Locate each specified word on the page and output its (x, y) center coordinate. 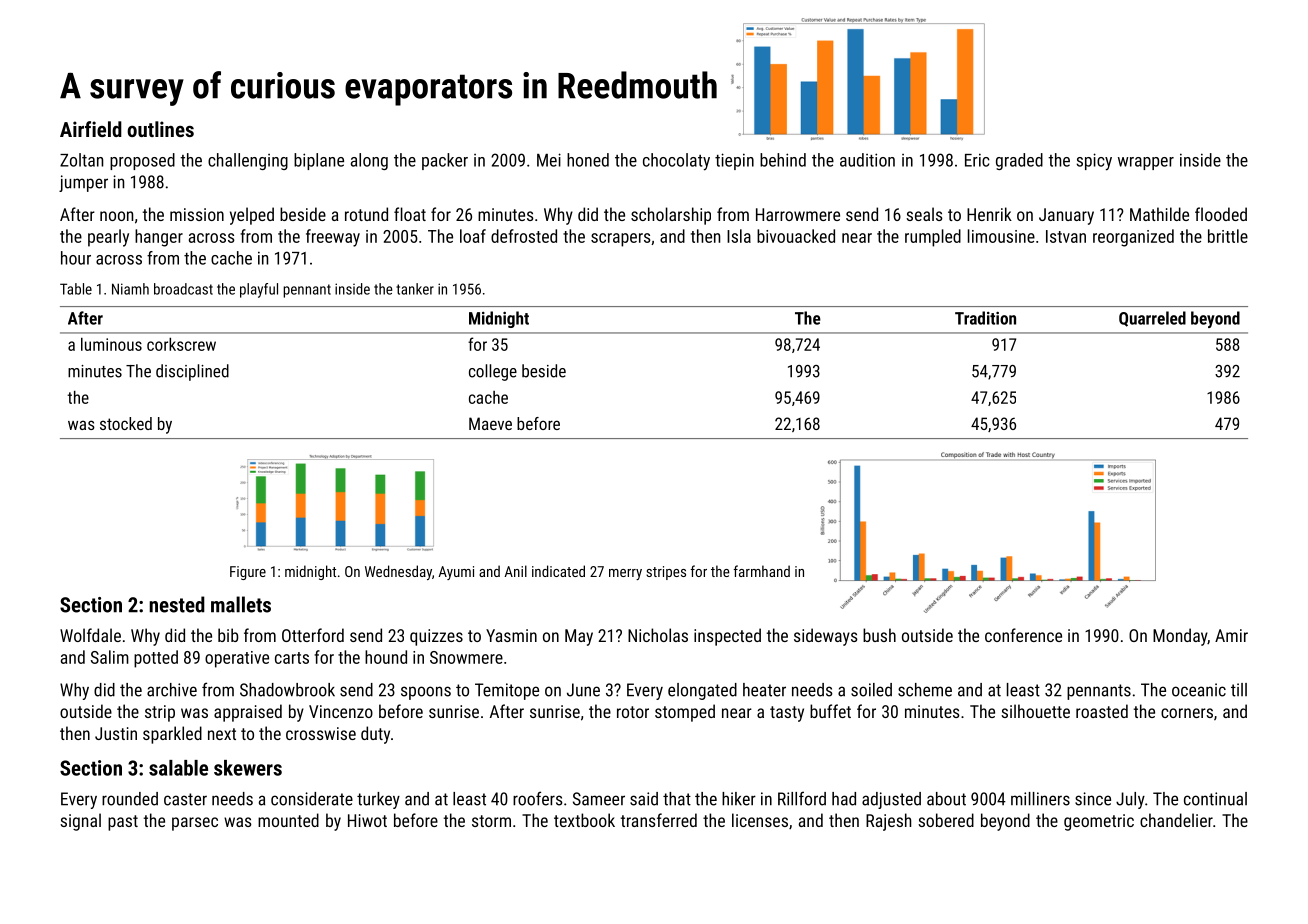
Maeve (490, 423)
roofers (538, 798)
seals (924, 214)
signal (80, 822)
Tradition (985, 318)
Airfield (91, 129)
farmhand (762, 571)
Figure (248, 573)
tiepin (734, 161)
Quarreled (1152, 319)
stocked (126, 423)
